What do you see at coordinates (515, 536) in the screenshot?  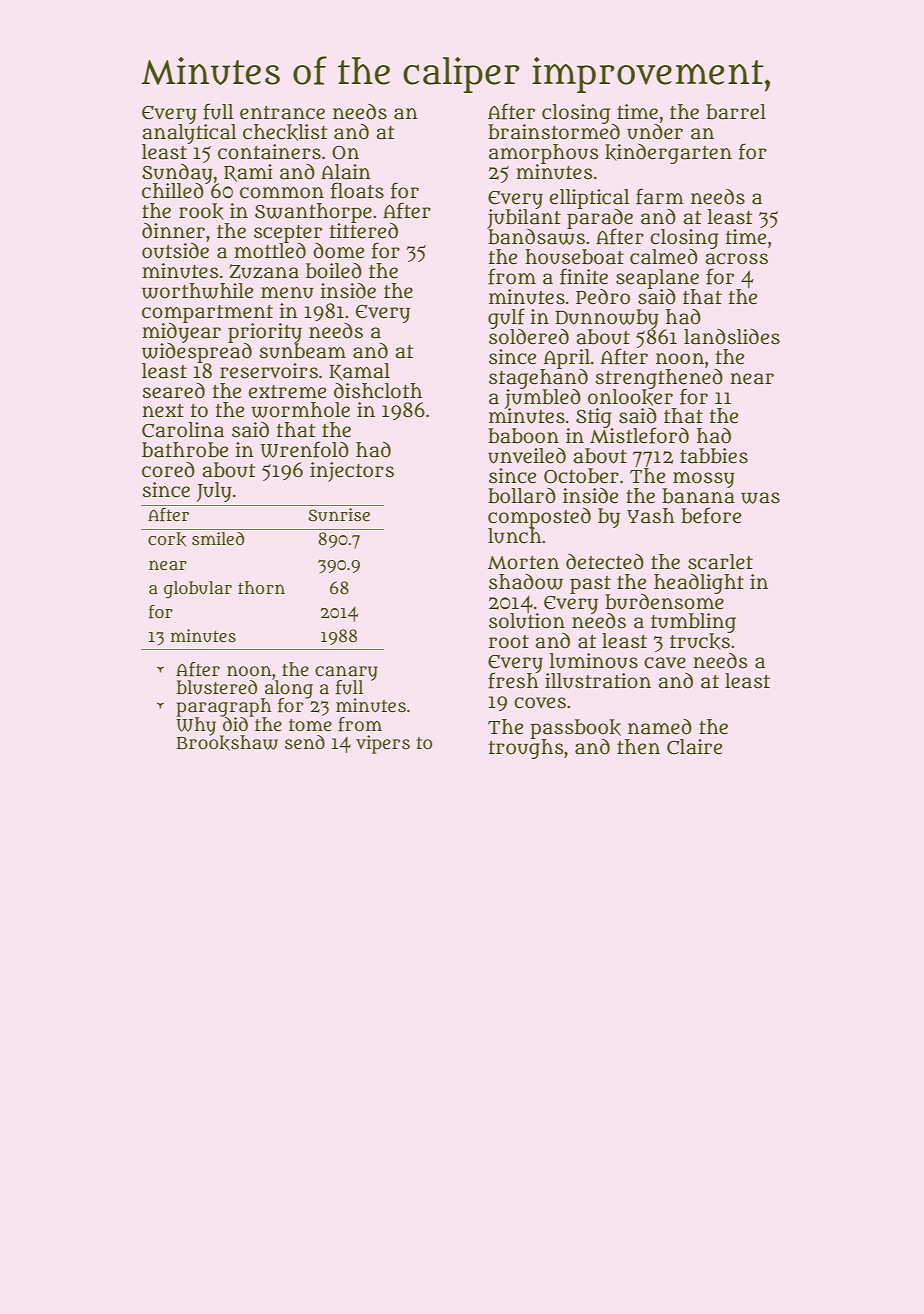 I see `lunch` at bounding box center [515, 536].
